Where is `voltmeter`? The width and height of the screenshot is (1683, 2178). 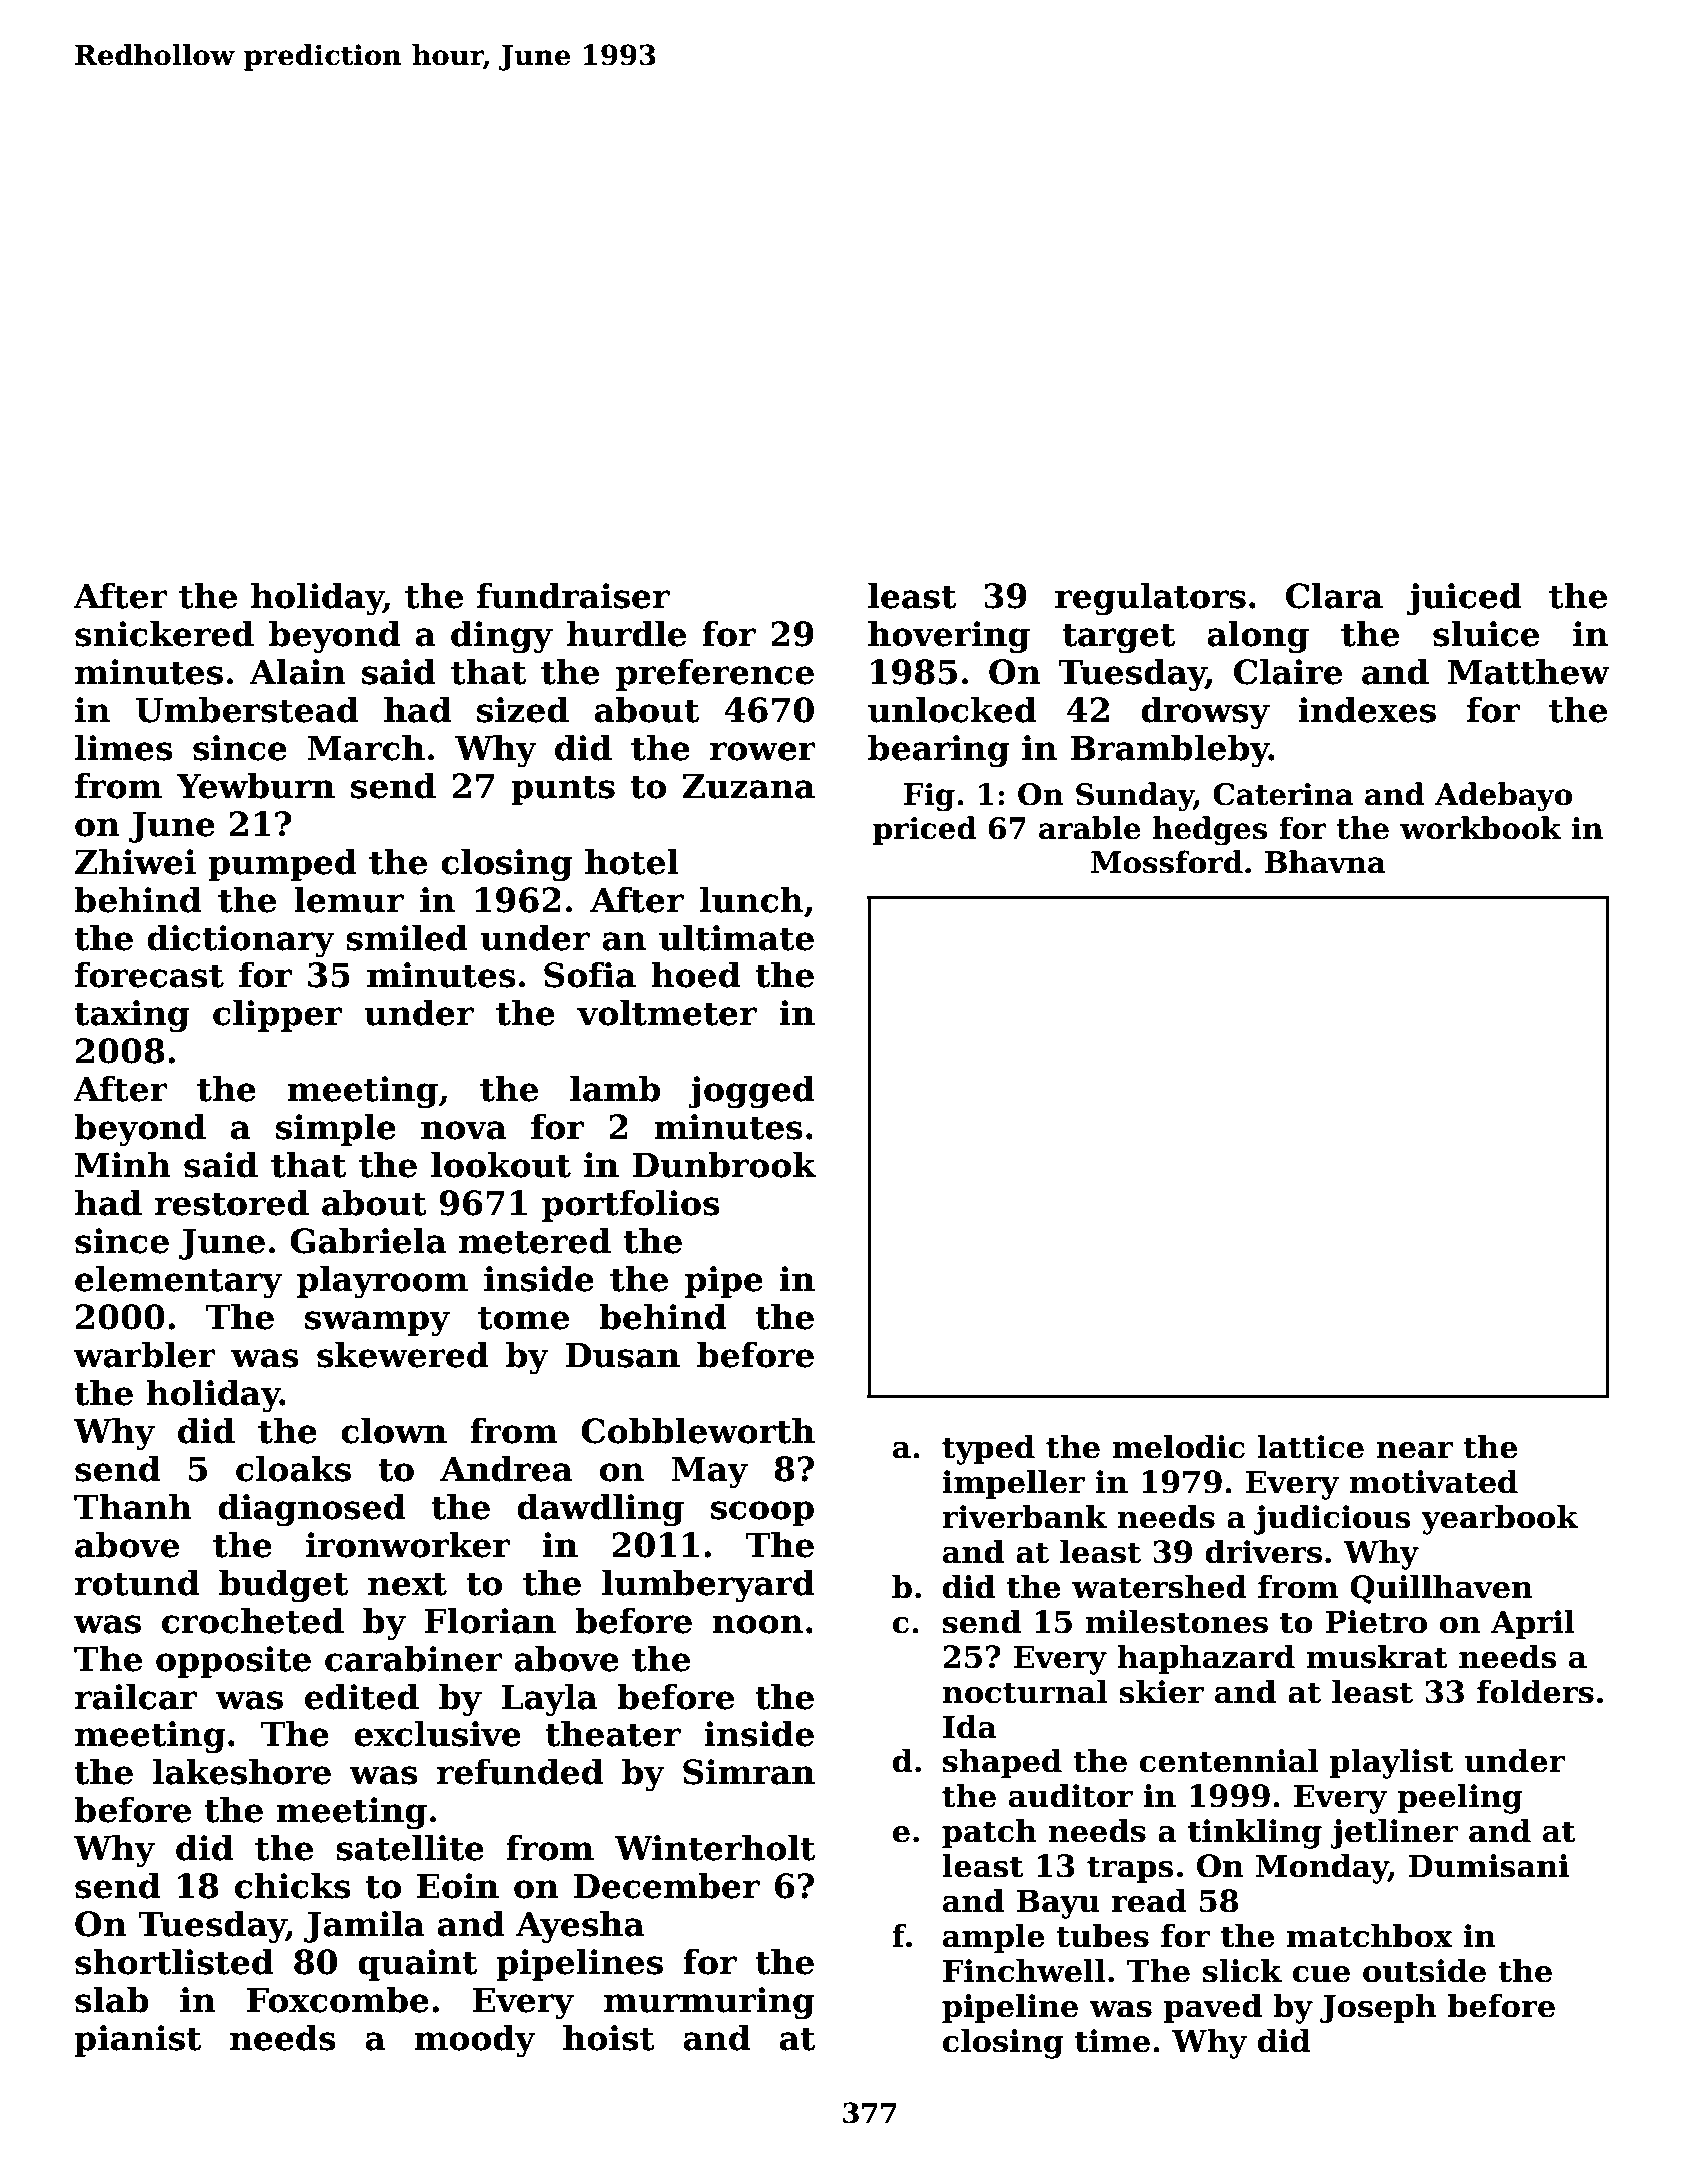
voltmeter is located at coordinates (667, 1012).
